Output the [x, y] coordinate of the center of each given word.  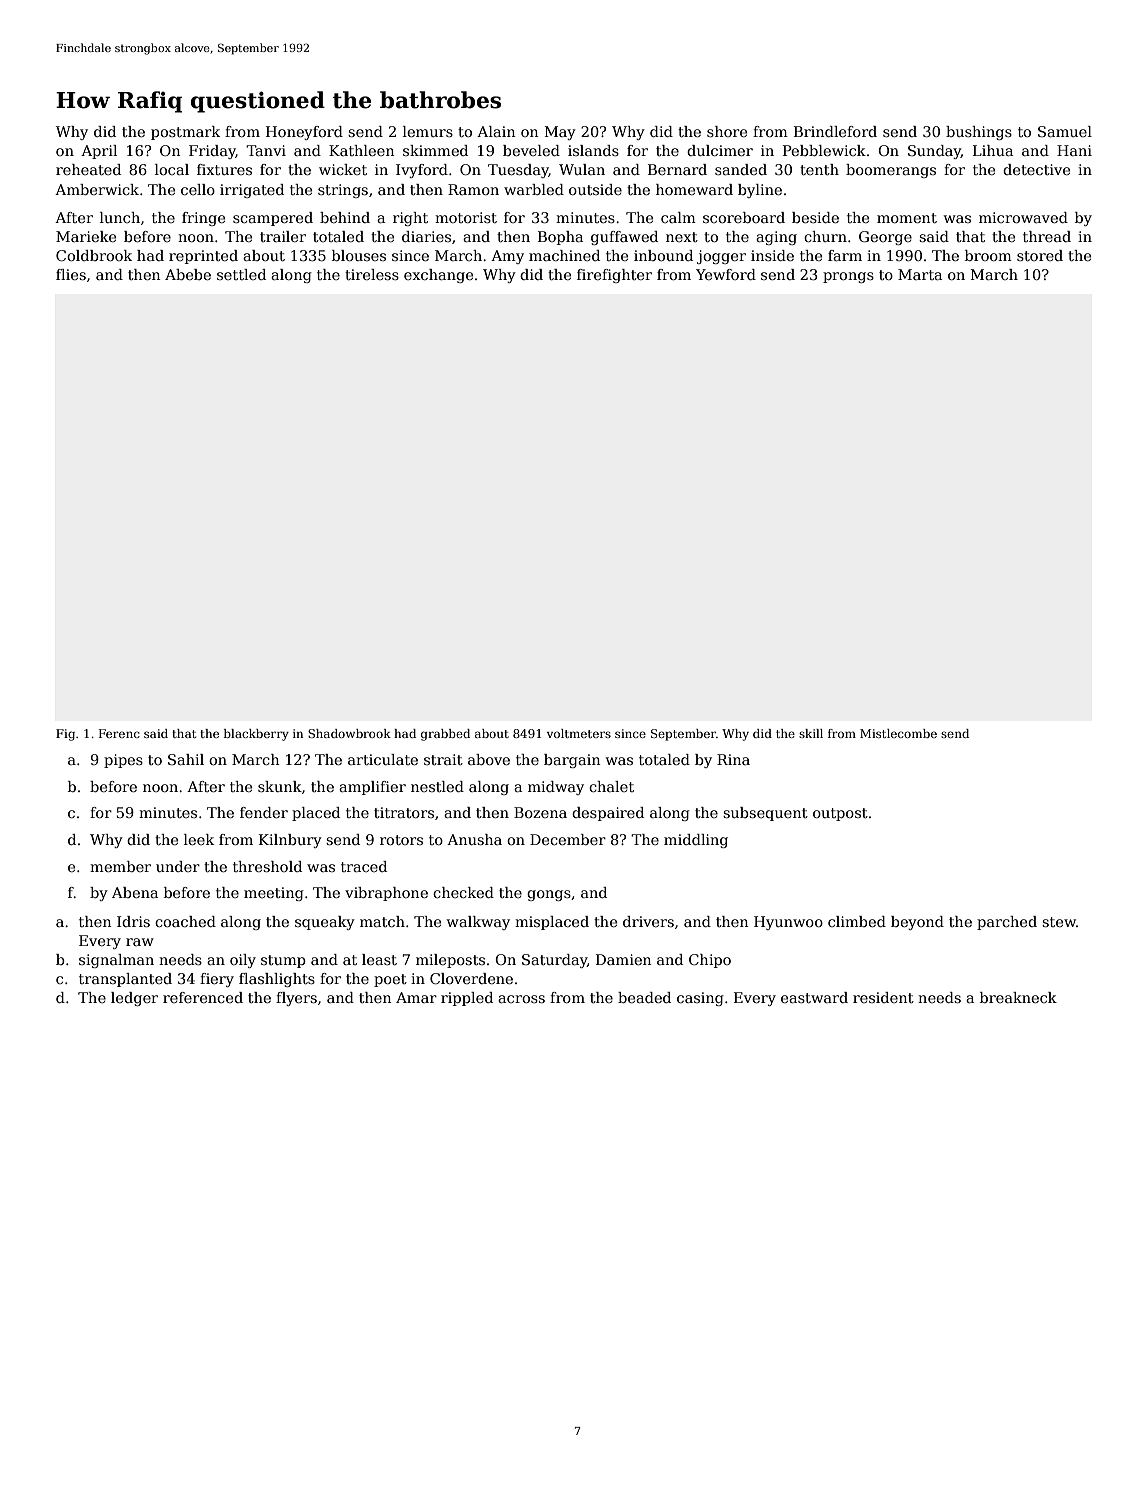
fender [264, 812]
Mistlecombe [898, 733]
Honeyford [304, 133]
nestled [437, 786]
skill [811, 733]
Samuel [1065, 131]
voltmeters [579, 733]
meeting [274, 894]
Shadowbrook [349, 733]
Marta [920, 274]
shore [727, 131]
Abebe [188, 274]
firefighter [614, 276]
